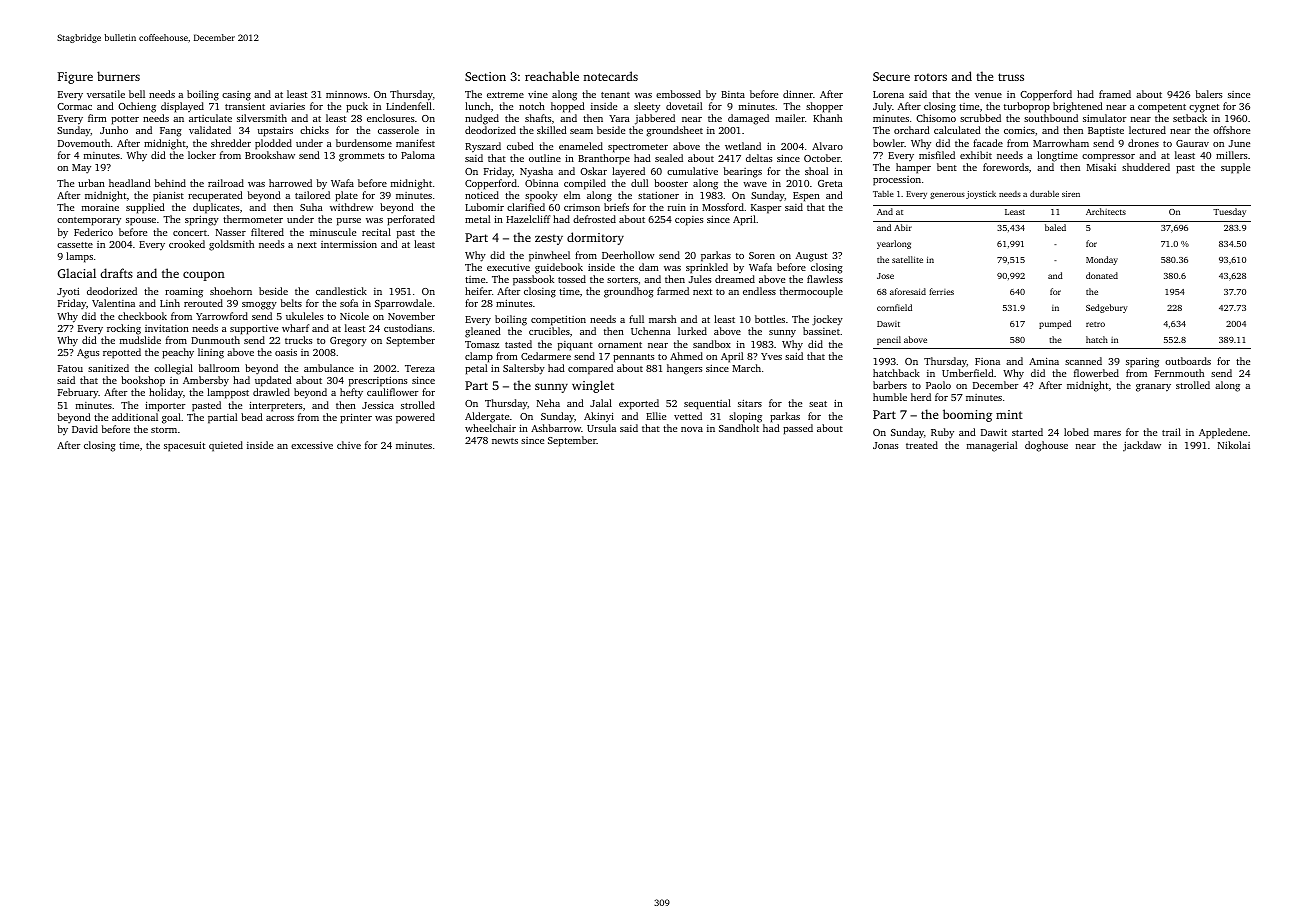 The image size is (1308, 924). I want to click on truss, so click(1011, 77).
